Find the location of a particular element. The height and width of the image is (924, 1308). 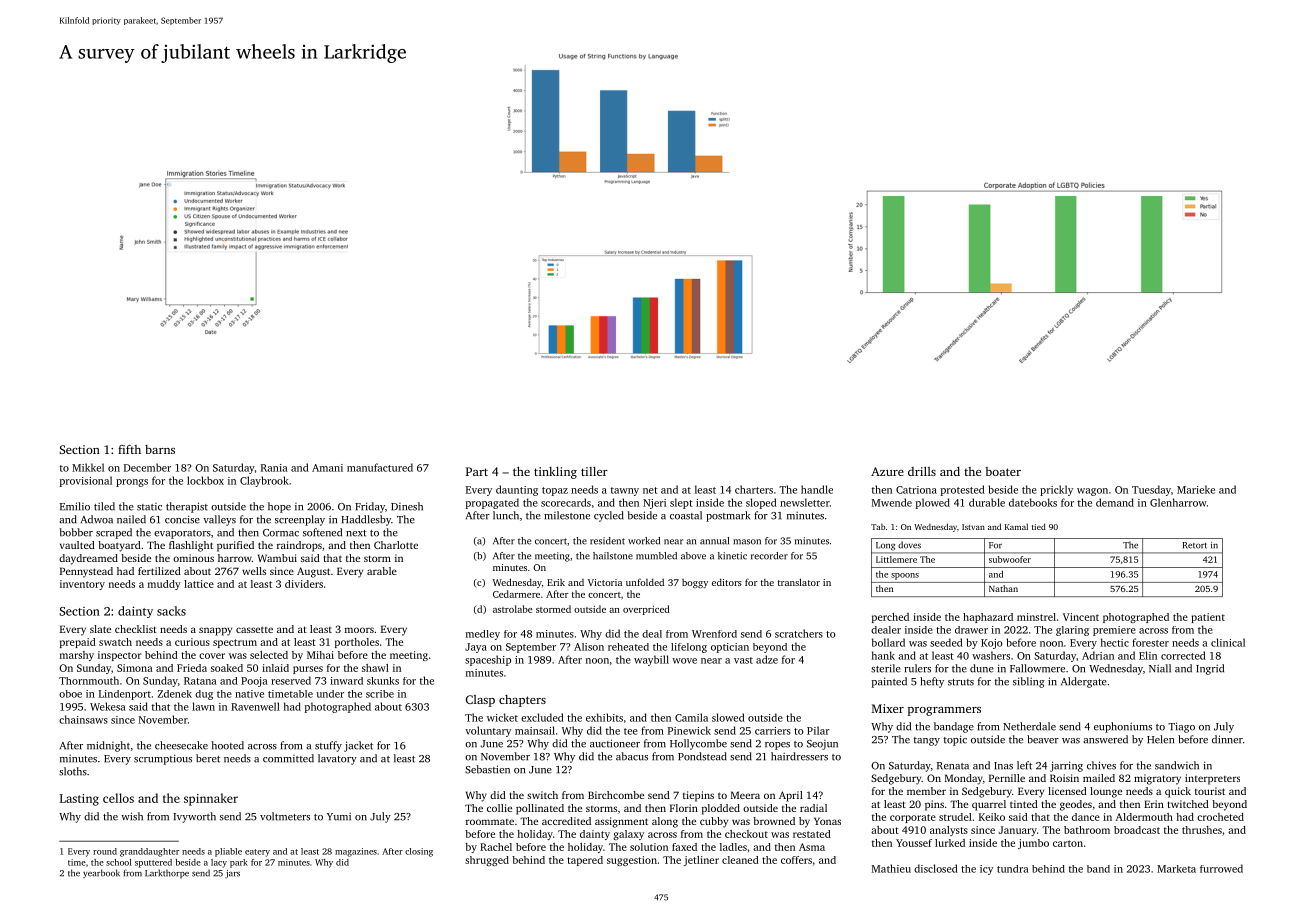

restated is located at coordinates (812, 834).
